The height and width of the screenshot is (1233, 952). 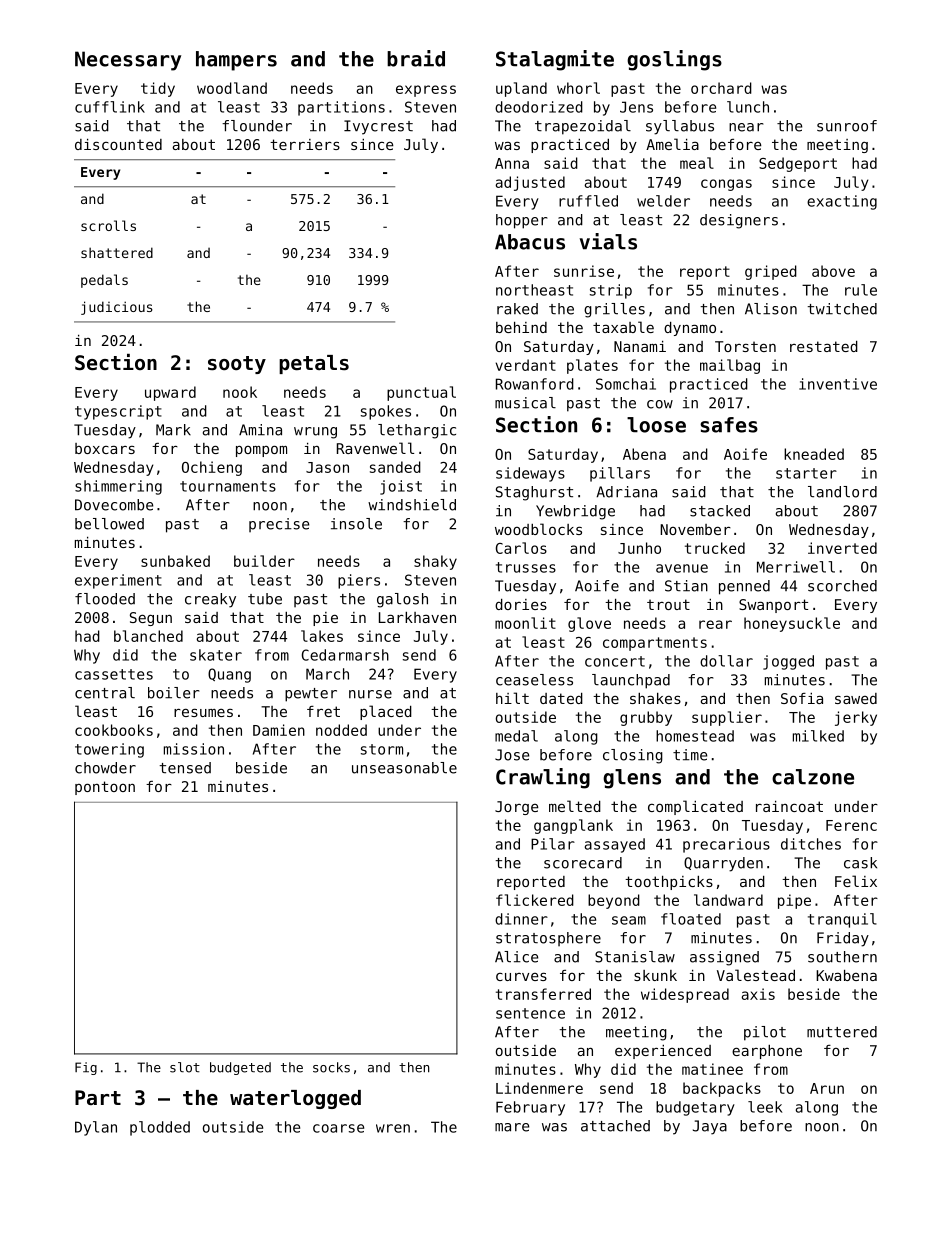 What do you see at coordinates (522, 221) in the screenshot?
I see `hopper` at bounding box center [522, 221].
